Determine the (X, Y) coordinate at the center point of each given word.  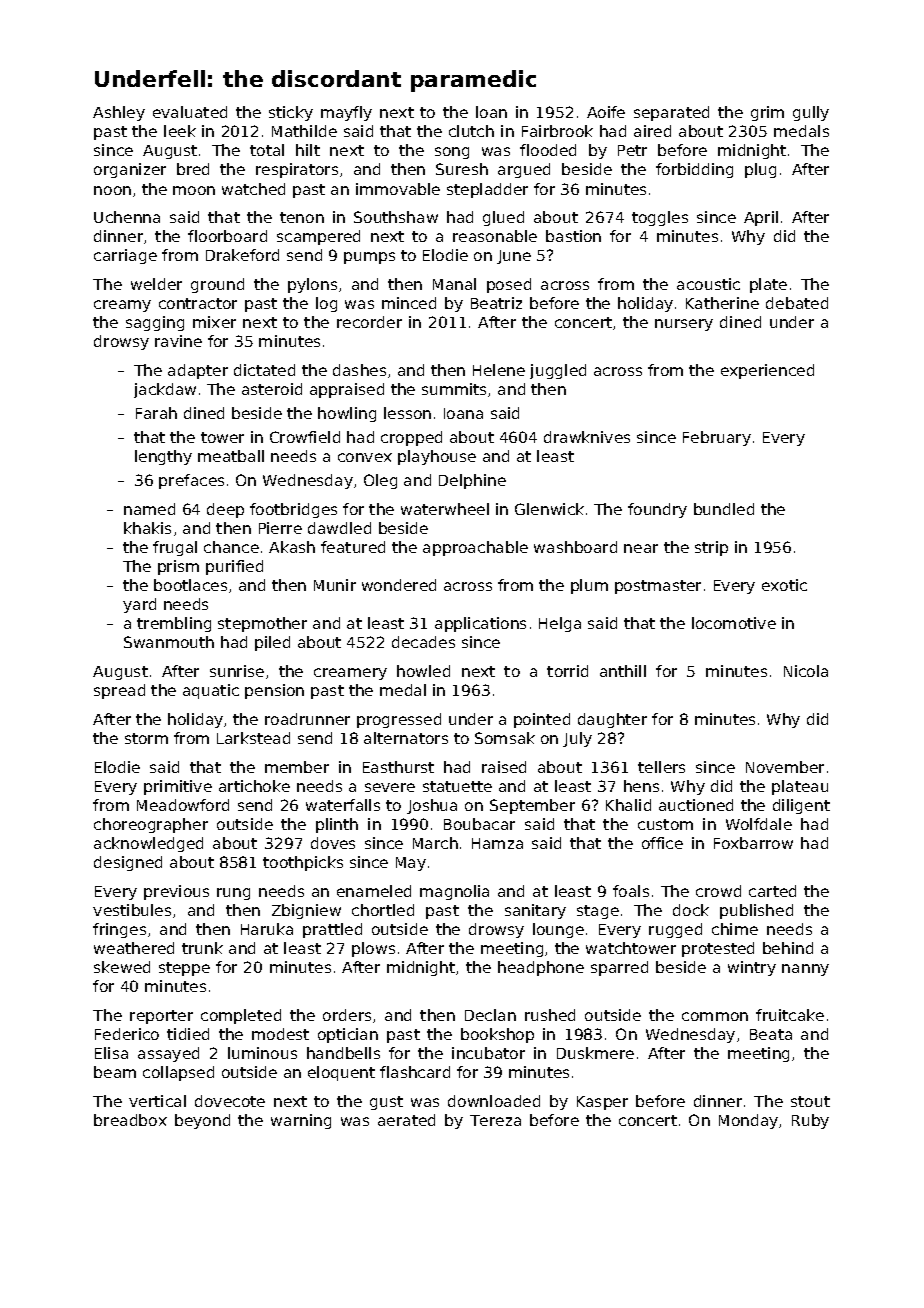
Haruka (267, 929)
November (785, 767)
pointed (542, 720)
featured (353, 547)
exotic (784, 585)
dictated (264, 370)
